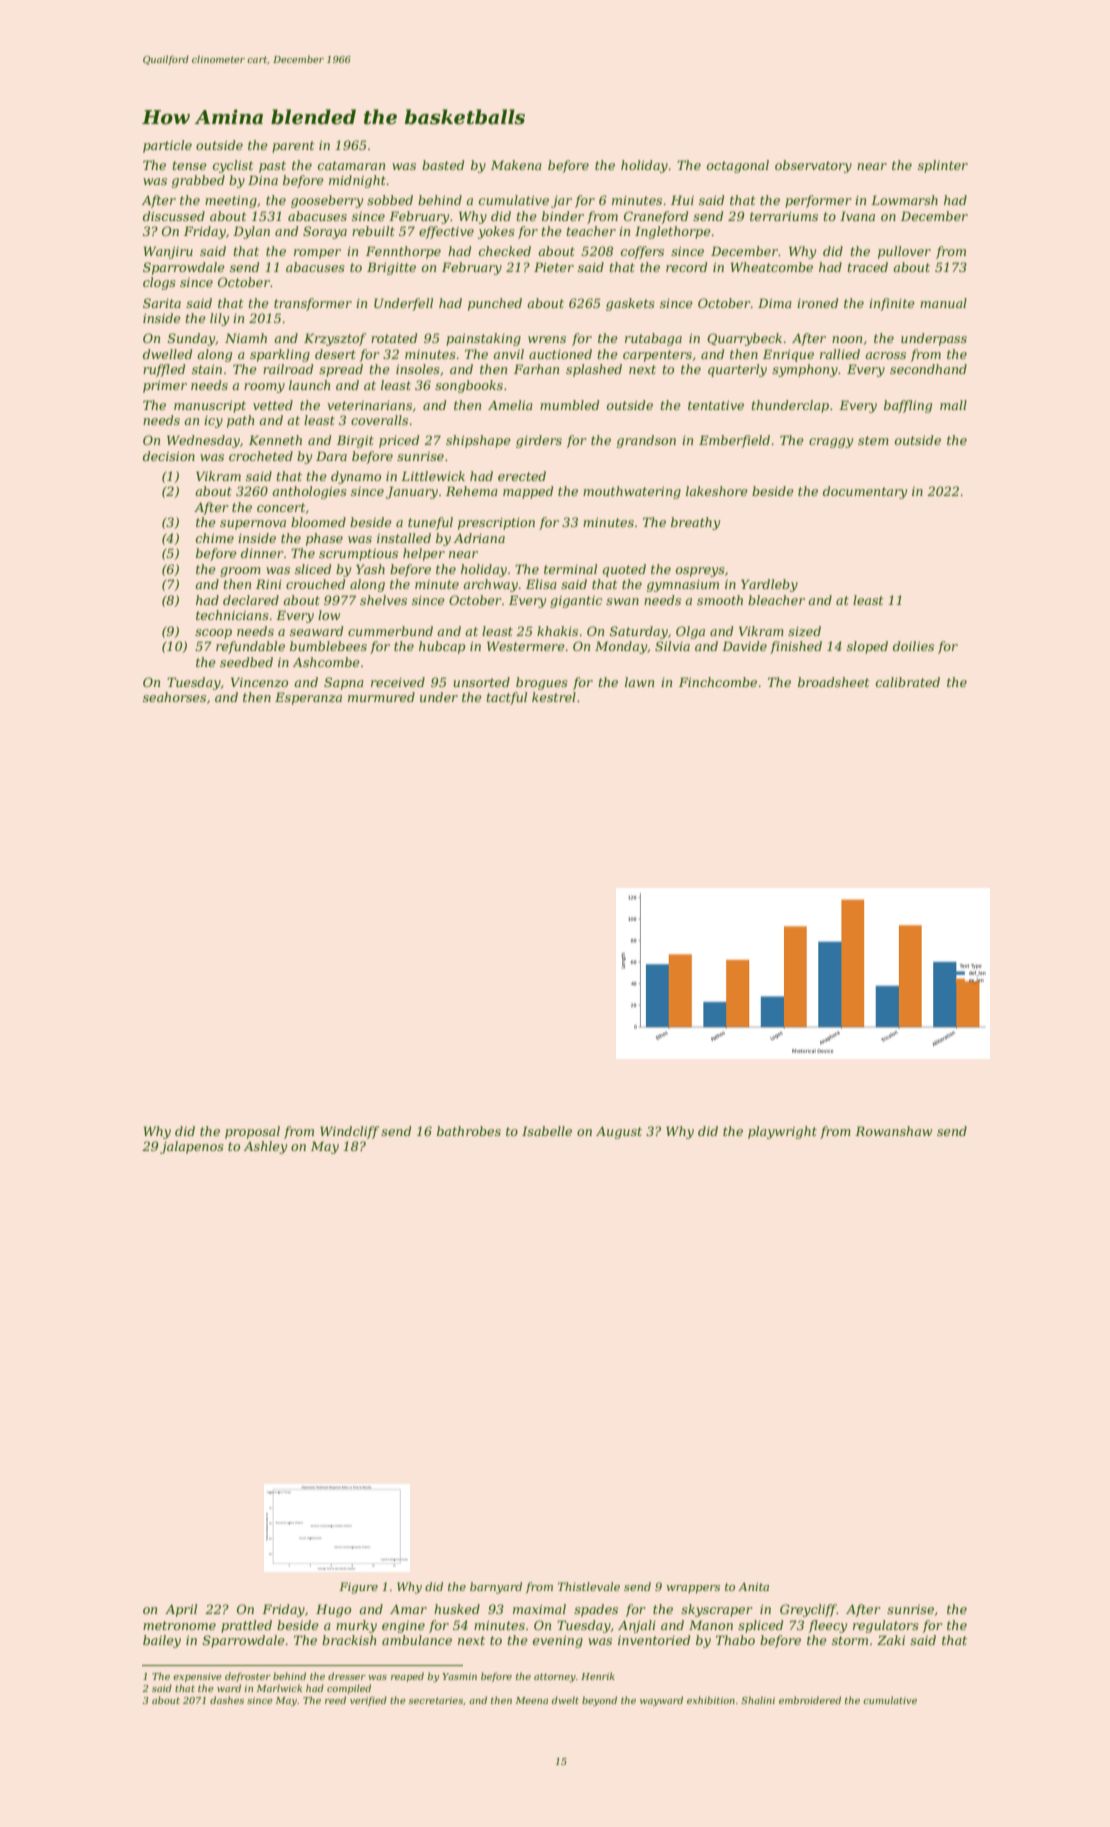 The width and height of the screenshot is (1110, 1827). What do you see at coordinates (711, 1700) in the screenshot?
I see `exhibition` at bounding box center [711, 1700].
